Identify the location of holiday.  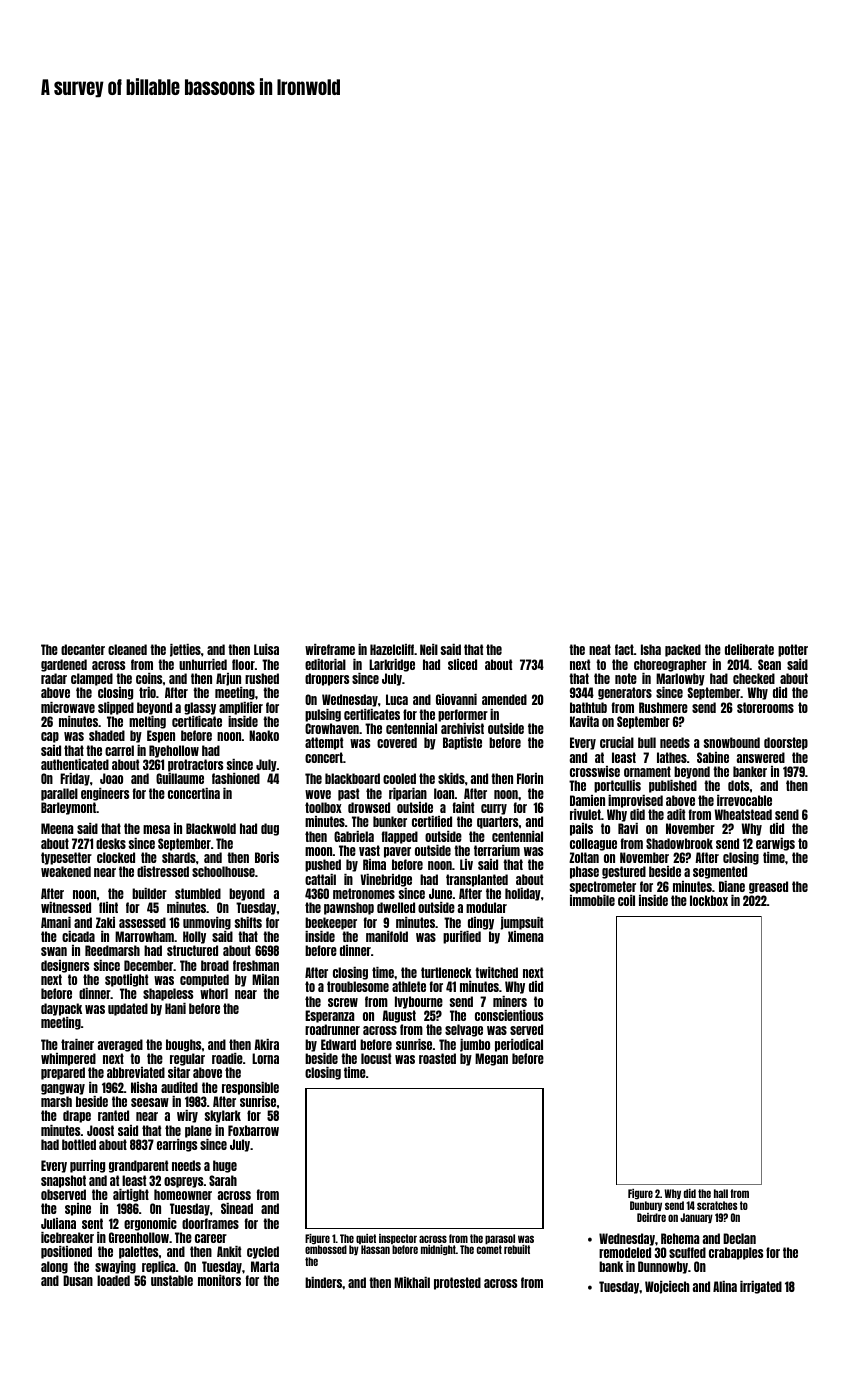
(523, 894).
